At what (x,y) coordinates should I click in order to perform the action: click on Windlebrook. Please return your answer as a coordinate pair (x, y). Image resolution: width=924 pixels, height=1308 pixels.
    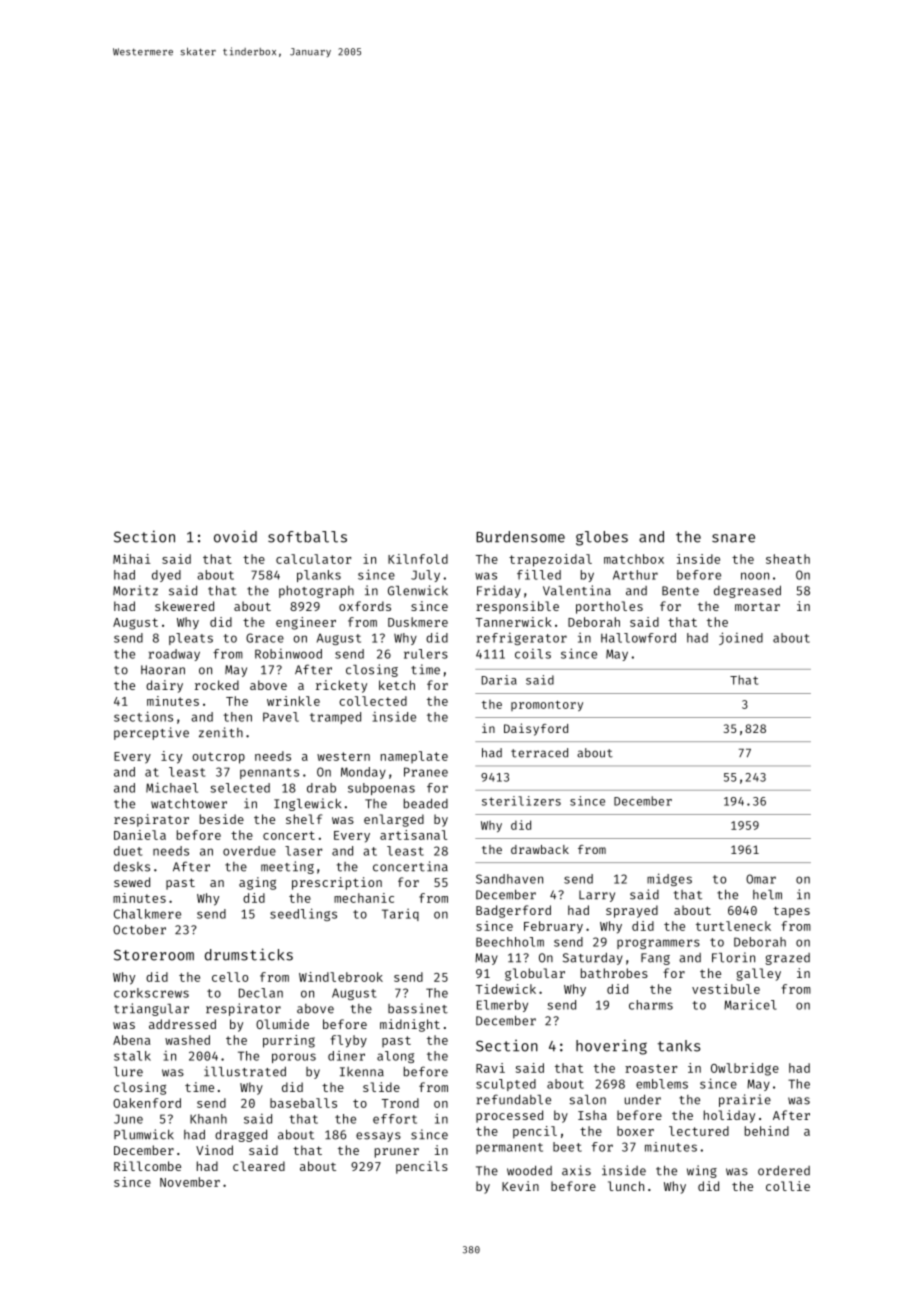
    Looking at the image, I should click on (341, 977).
